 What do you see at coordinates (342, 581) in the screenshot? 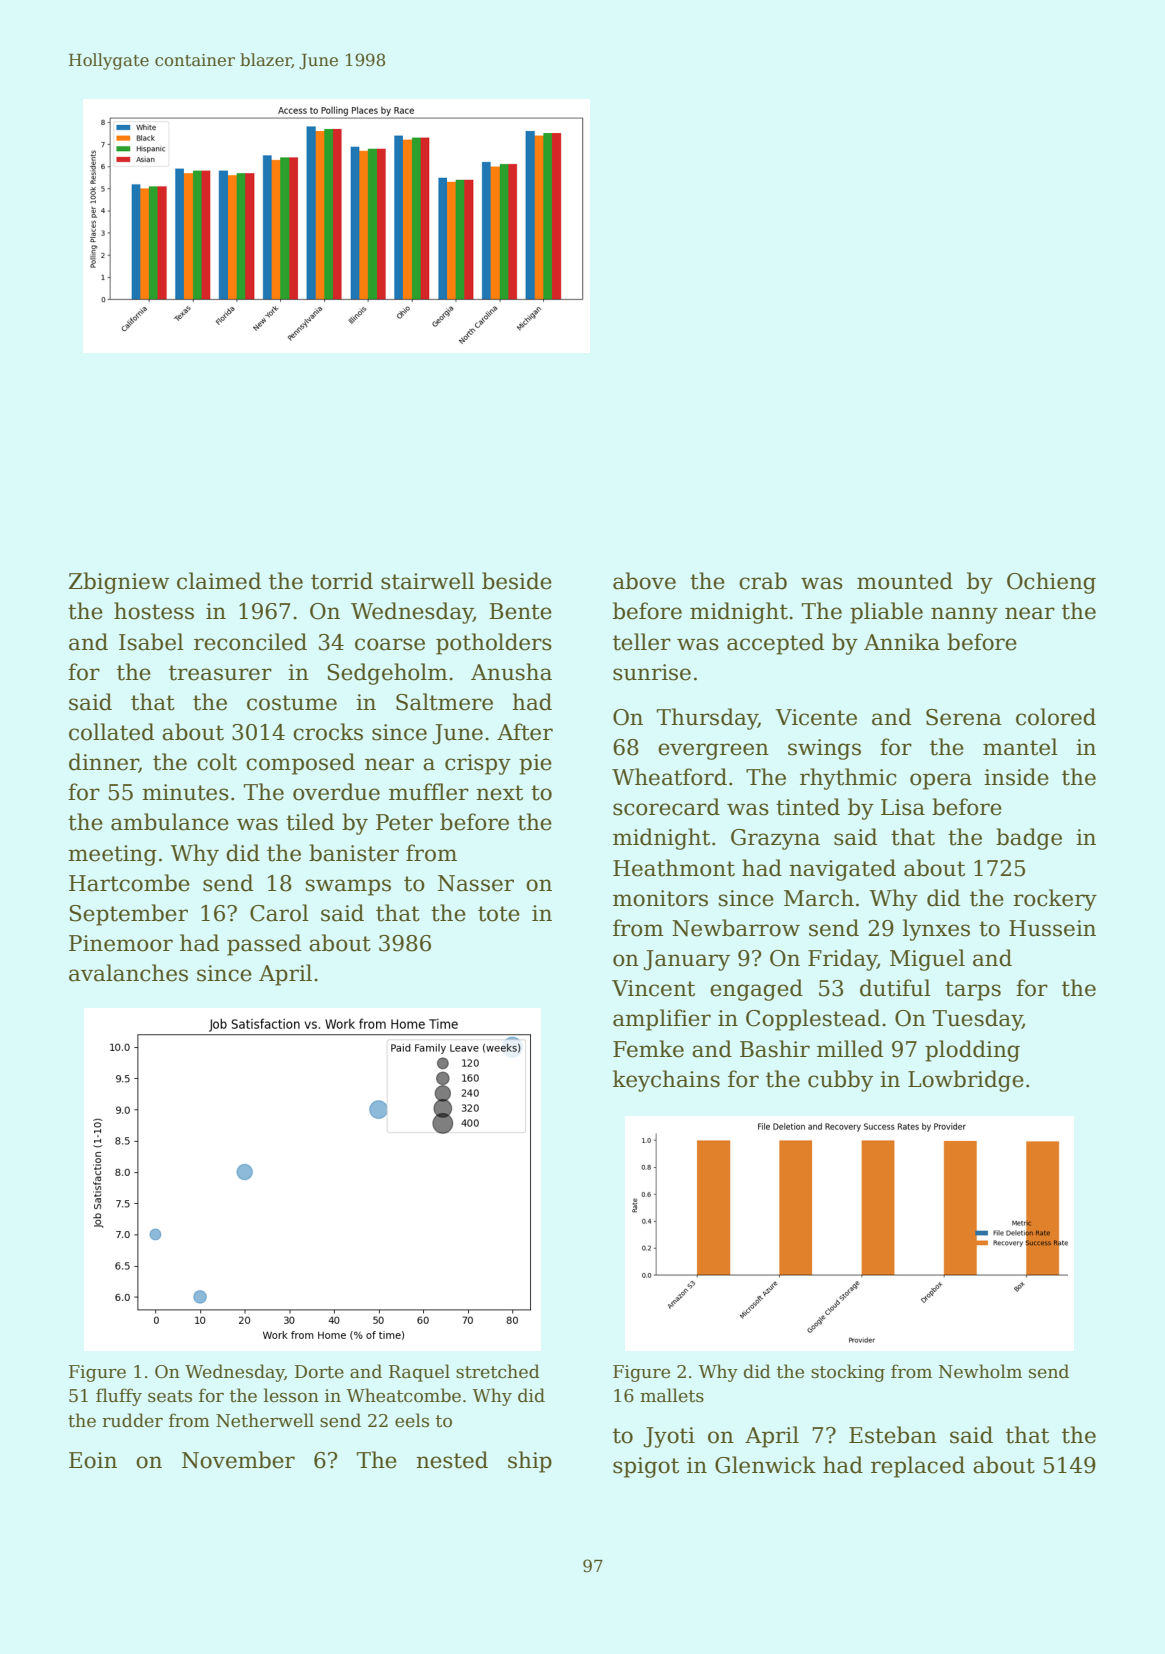
I see `torrid` at bounding box center [342, 581].
